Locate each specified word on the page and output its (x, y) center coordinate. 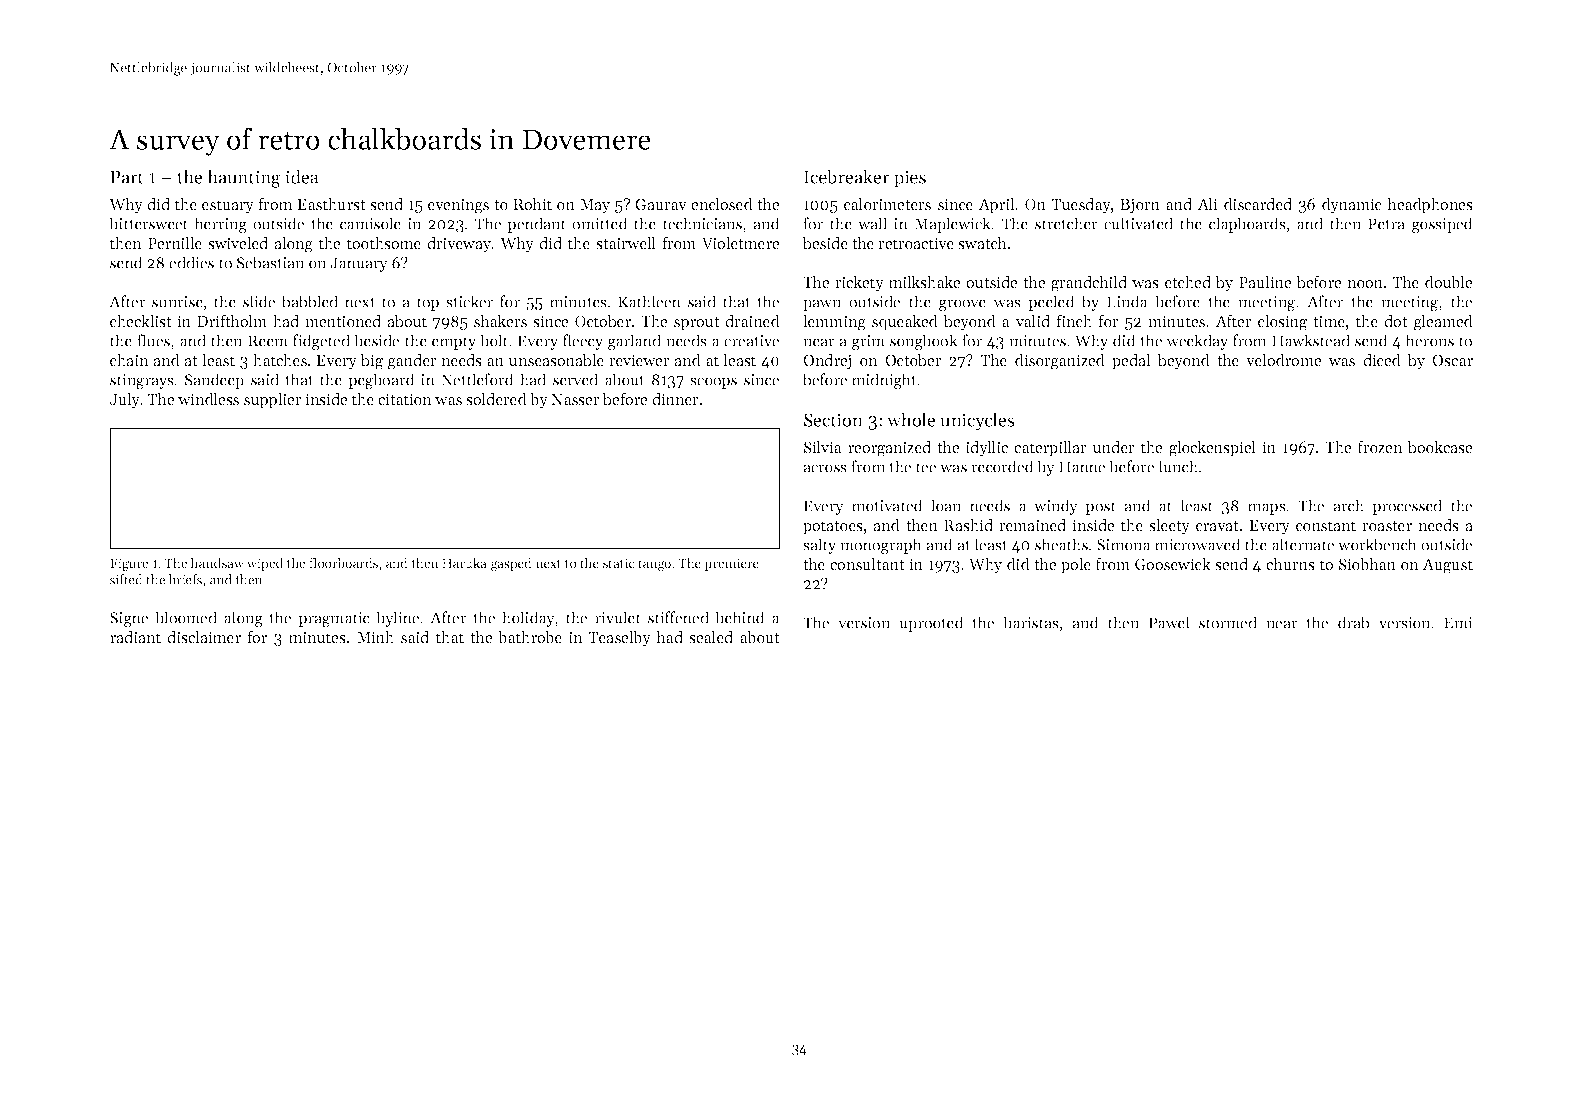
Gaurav (661, 204)
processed (1407, 507)
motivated (887, 505)
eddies (191, 262)
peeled (1051, 303)
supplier (273, 401)
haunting (244, 178)
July (125, 401)
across (825, 468)
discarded (1258, 204)
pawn (822, 305)
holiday (528, 619)
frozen (1380, 446)
